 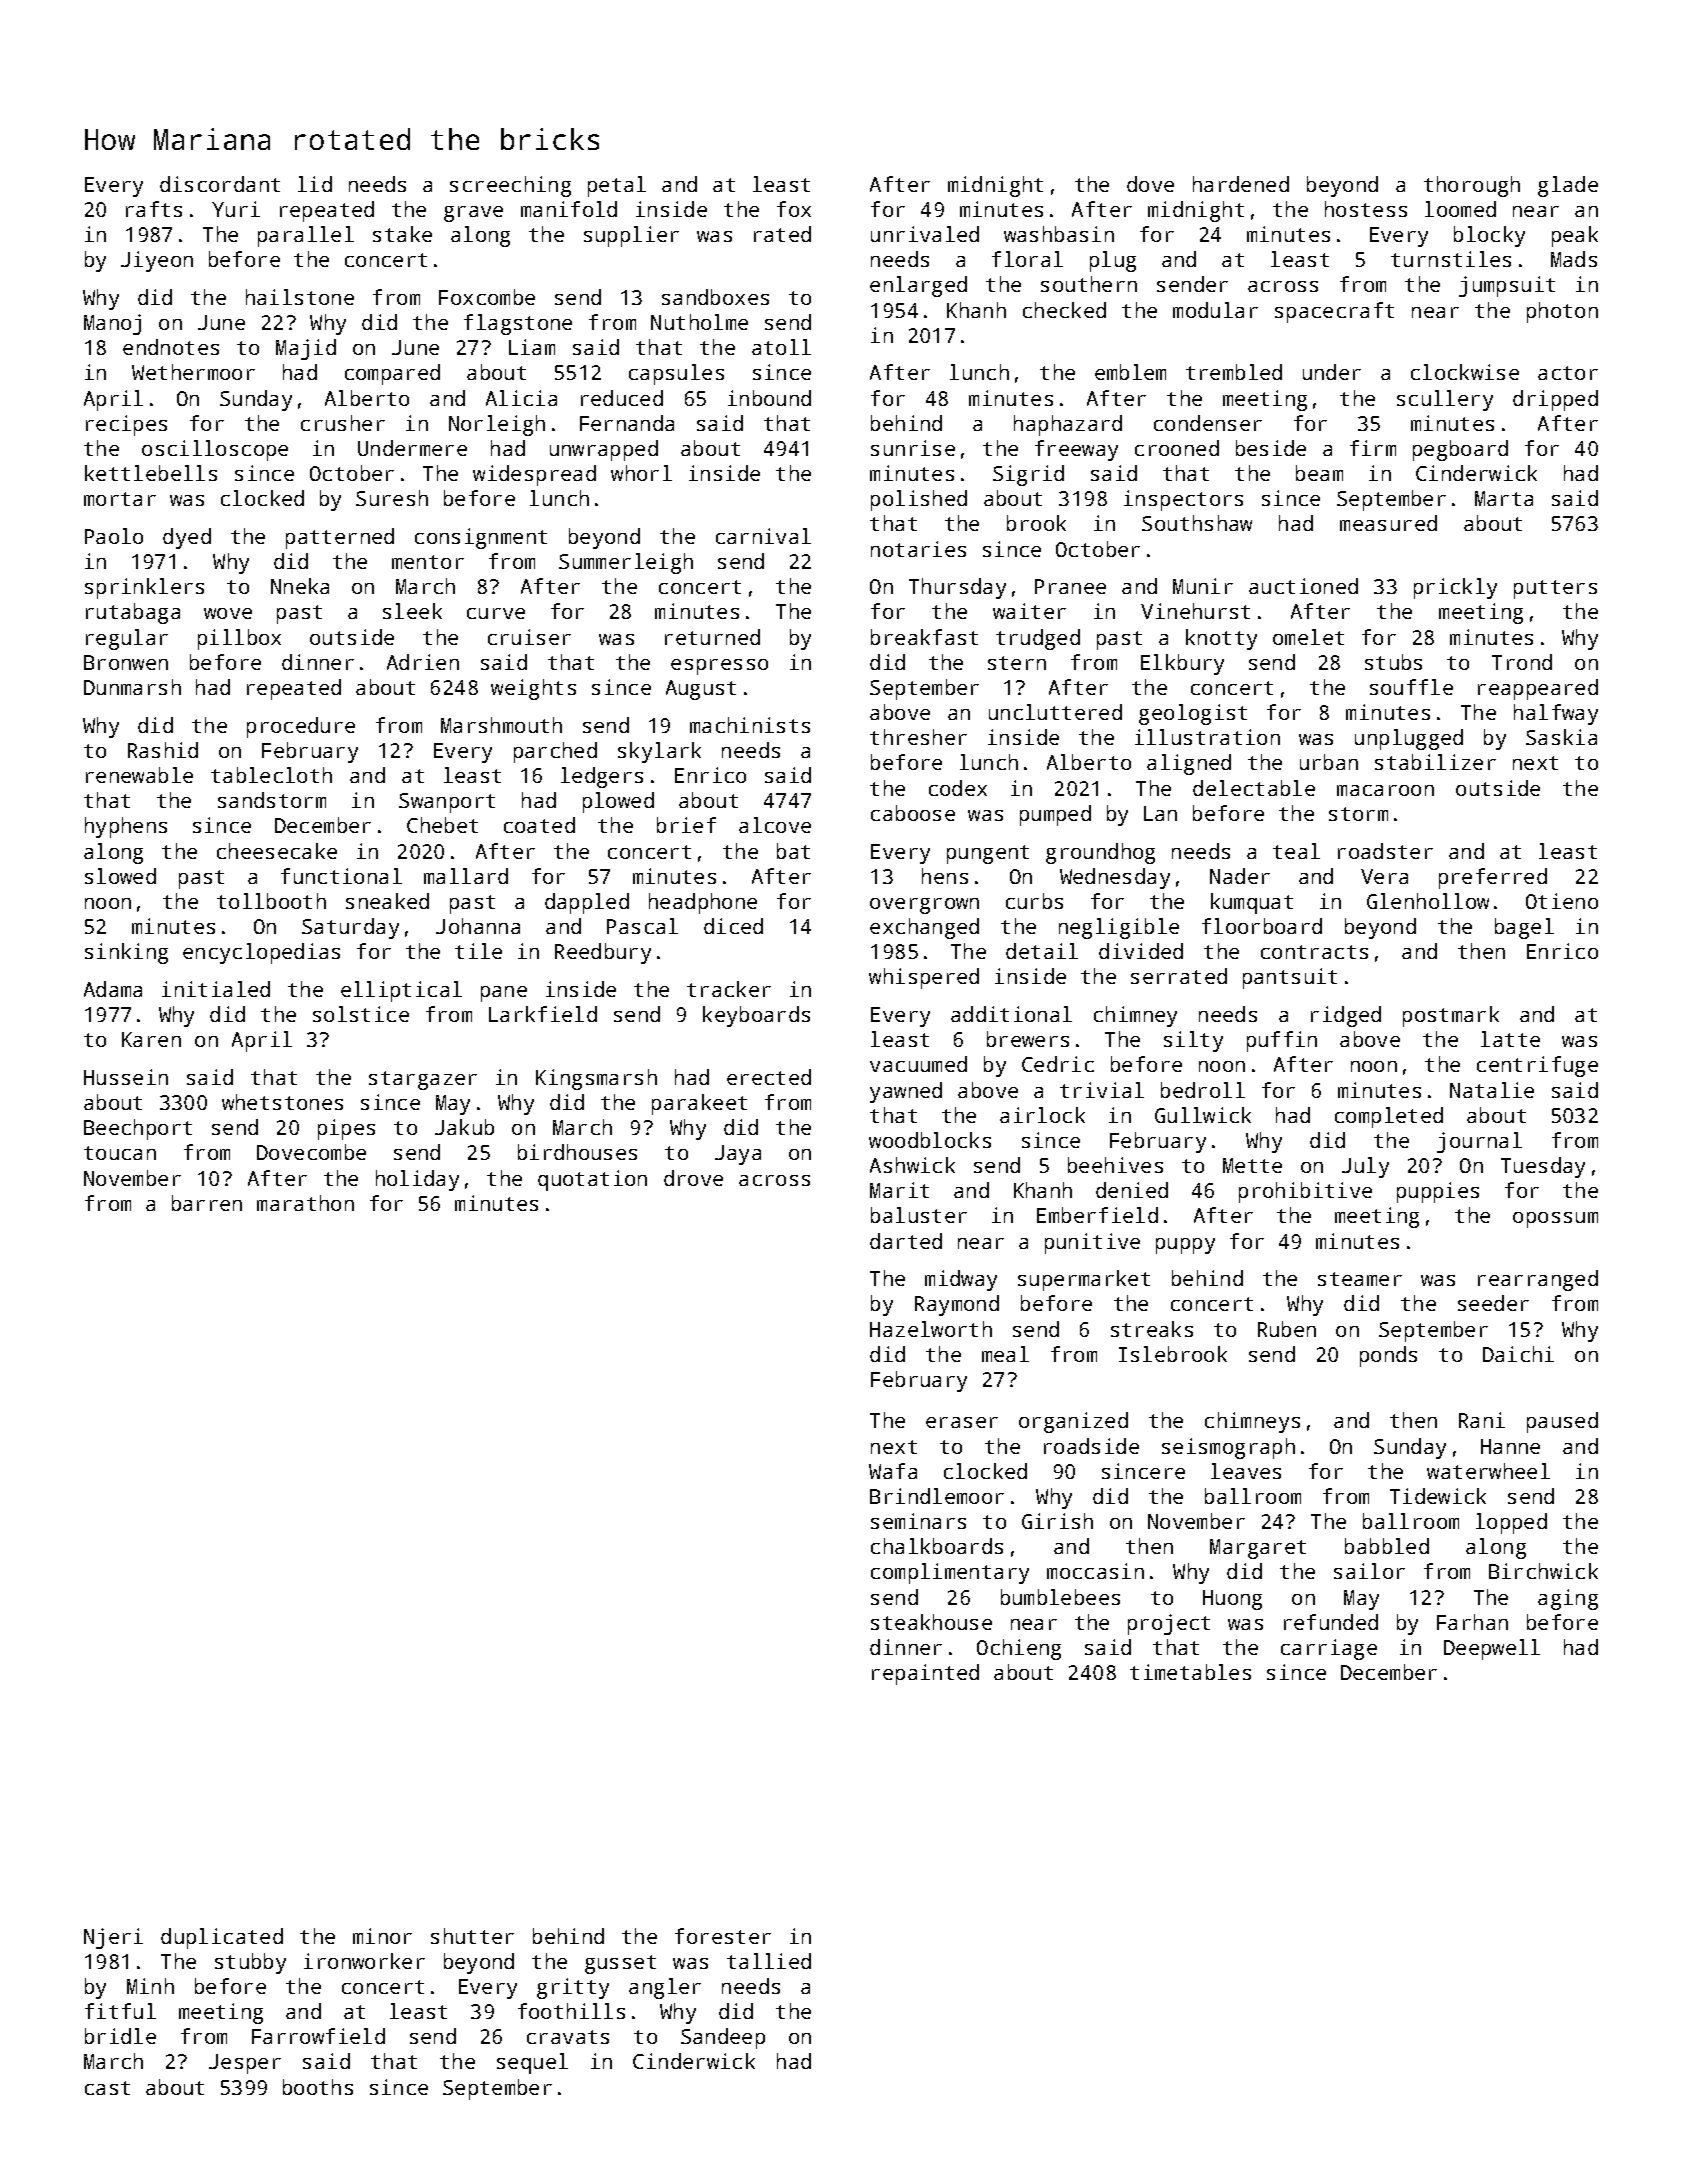 What do you see at coordinates (1538, 1280) in the screenshot?
I see `rearranged` at bounding box center [1538, 1280].
